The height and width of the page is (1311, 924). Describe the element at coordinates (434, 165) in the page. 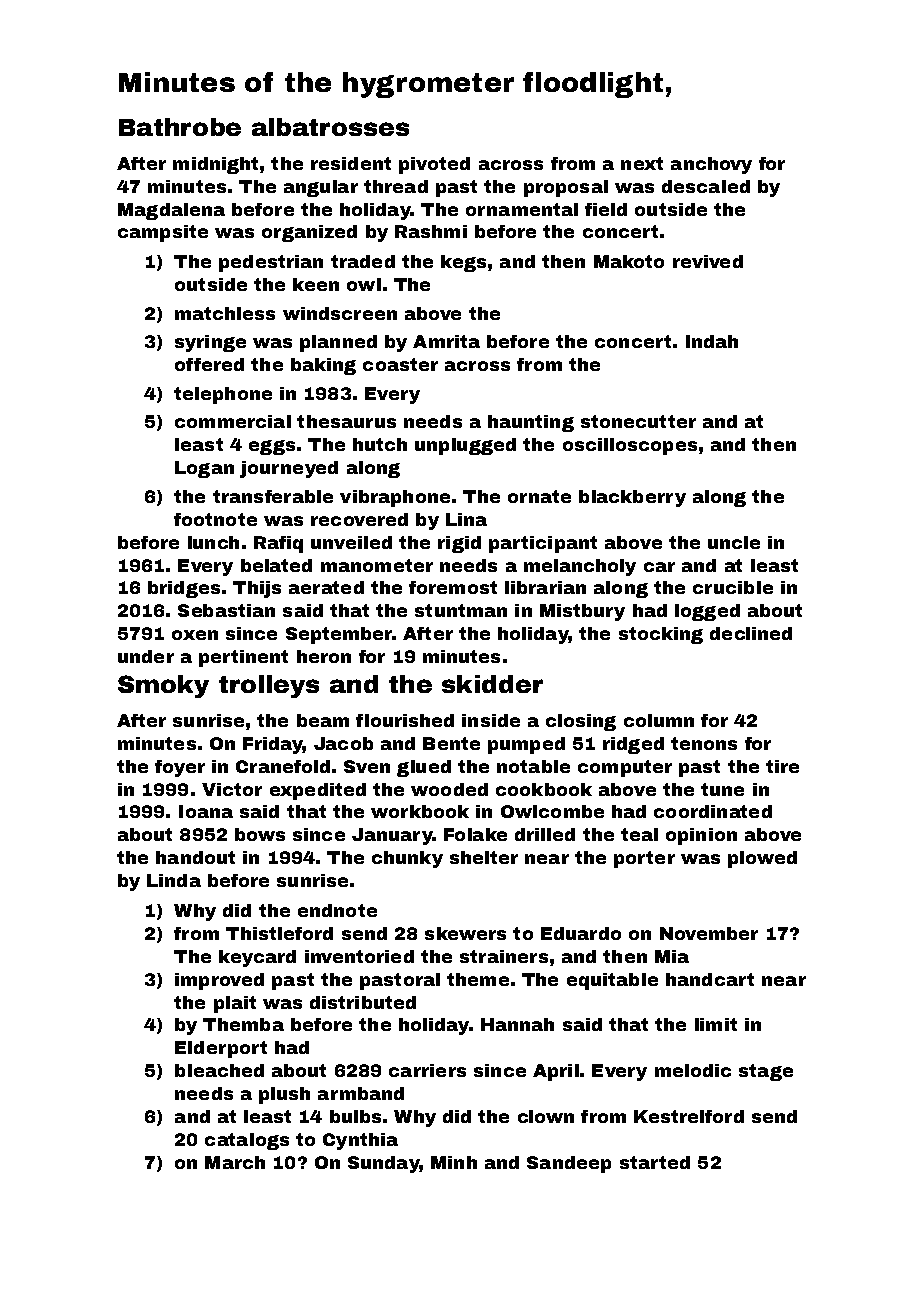

I see `pivoted` at that location.
